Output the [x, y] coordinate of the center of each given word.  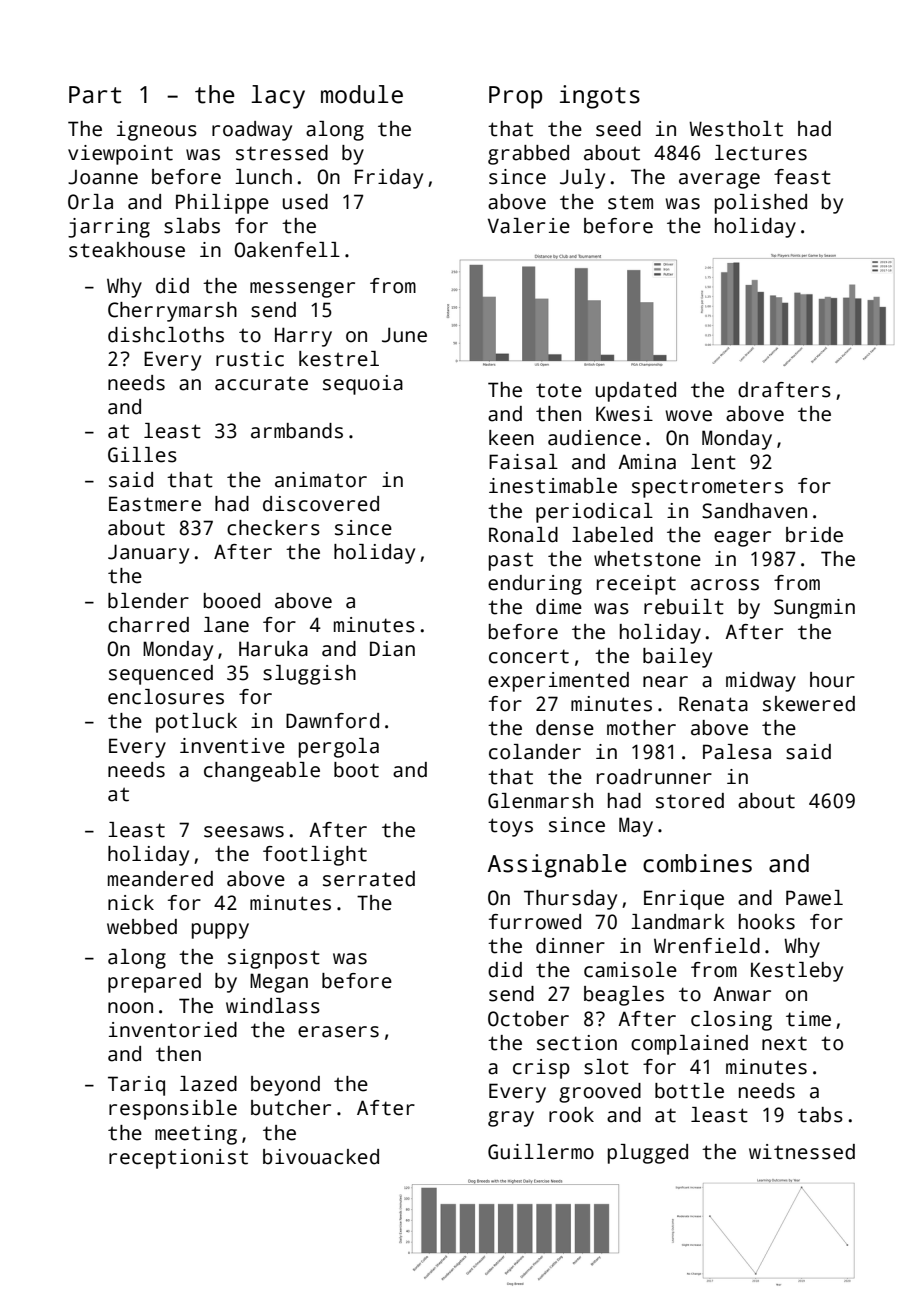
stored [690, 801]
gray [511, 1119]
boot [356, 770]
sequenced [161, 675]
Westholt [736, 129]
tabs [820, 1115]
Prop [515, 97]
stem [630, 202]
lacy [278, 97]
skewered [809, 704]
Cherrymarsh [172, 312]
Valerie [529, 226]
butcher [291, 1108]
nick [131, 903]
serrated [369, 879]
